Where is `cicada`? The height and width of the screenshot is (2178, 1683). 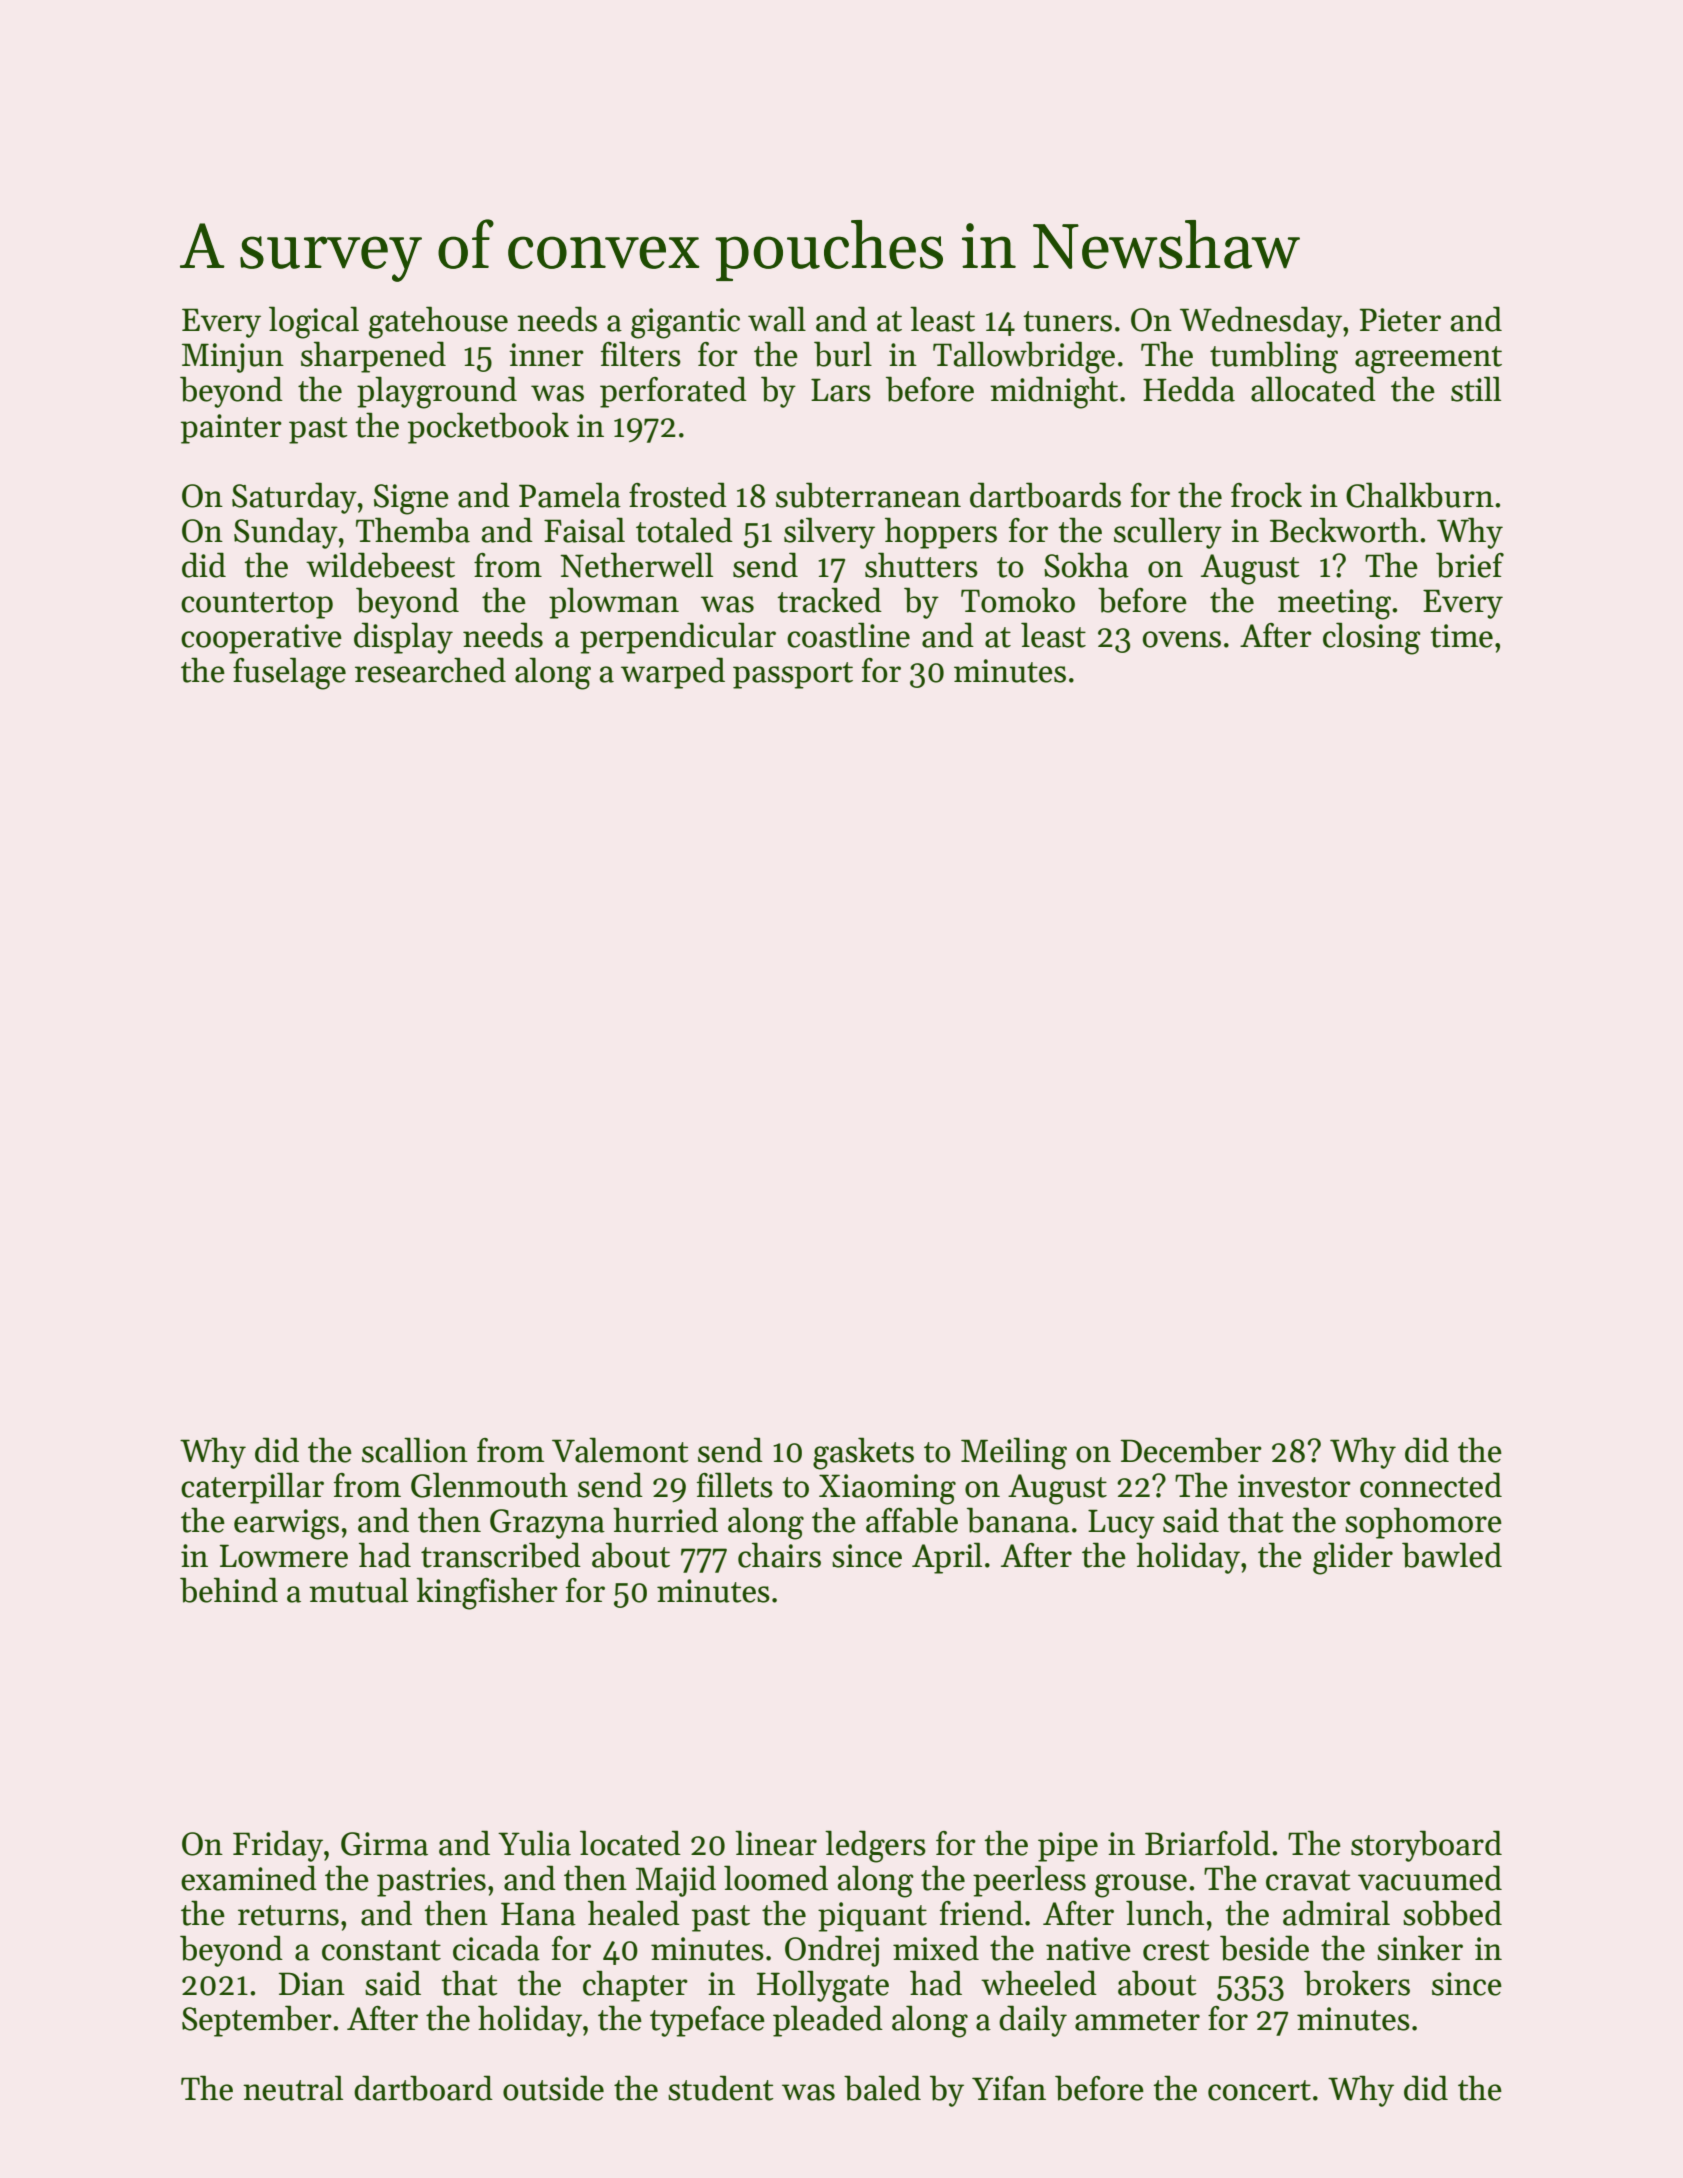 cicada is located at coordinates (496, 1948).
